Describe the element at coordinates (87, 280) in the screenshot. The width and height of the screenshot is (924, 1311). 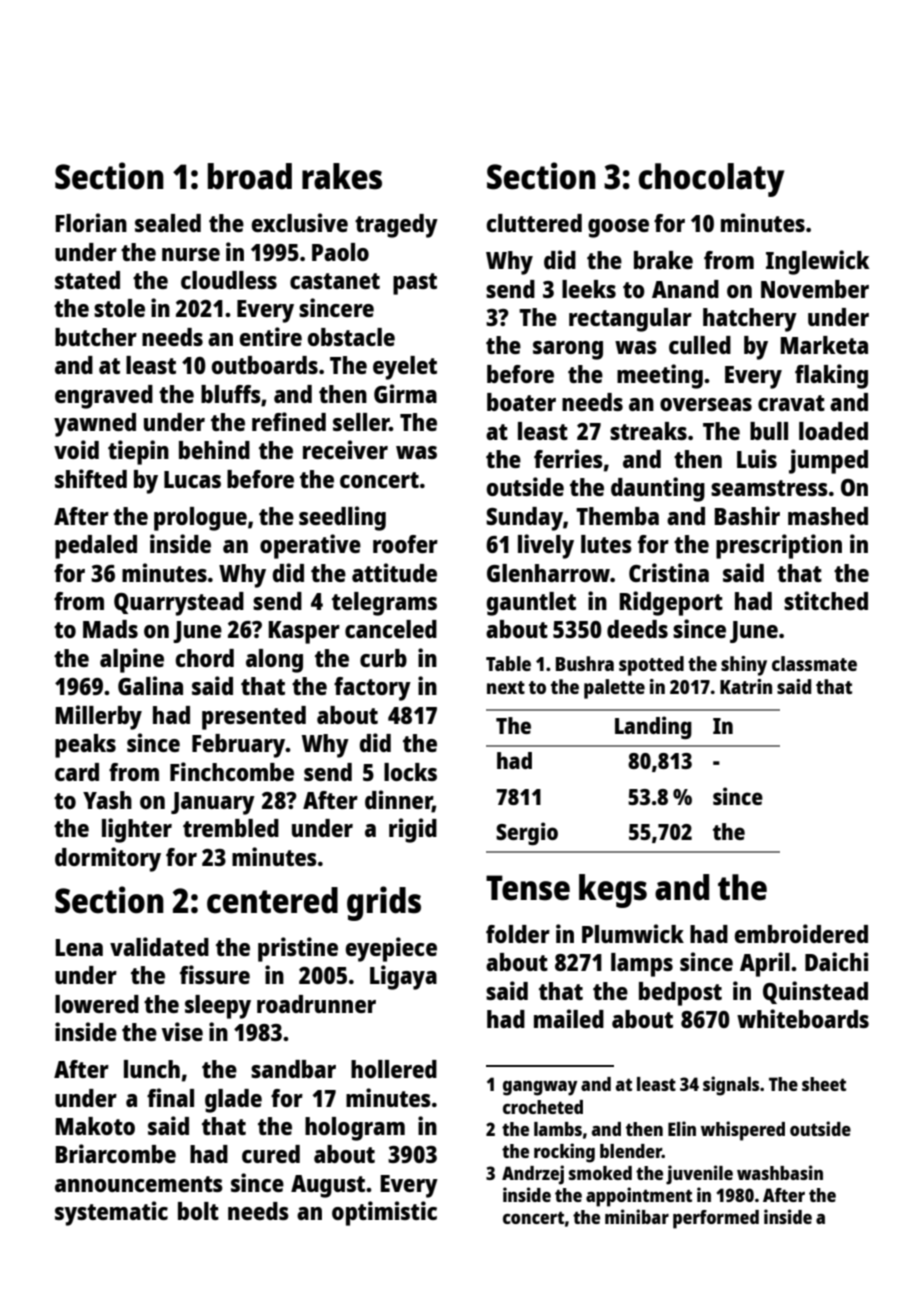
I see `stated` at that location.
